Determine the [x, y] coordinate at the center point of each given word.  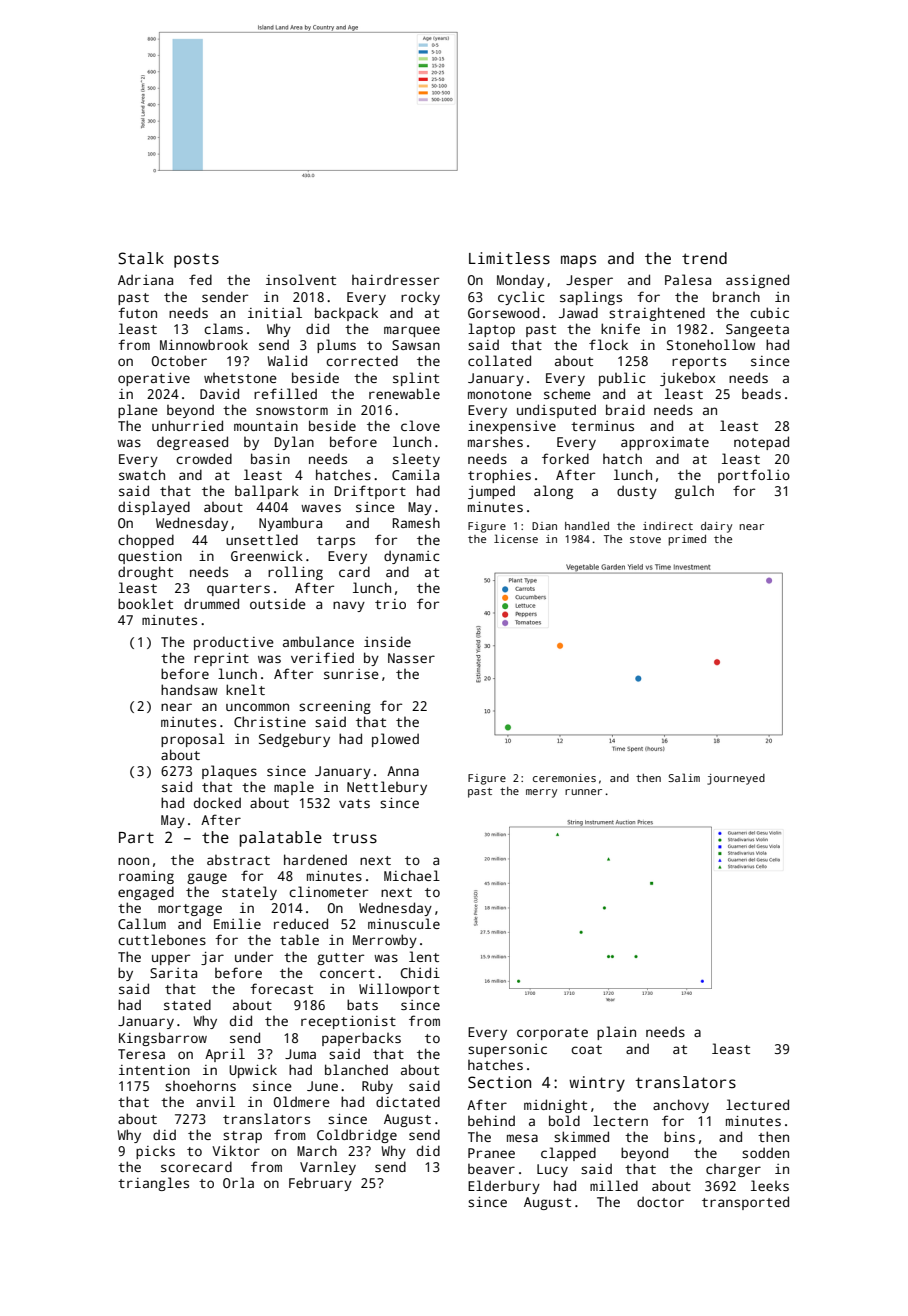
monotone [500, 394]
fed [200, 279]
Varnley [328, 1168]
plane [138, 411]
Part [136, 838]
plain [616, 1033]
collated [499, 360]
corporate [552, 1034]
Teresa [141, 1054]
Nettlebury [387, 788]
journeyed [736, 779]
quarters [238, 590]
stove [645, 539]
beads [761, 393]
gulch [694, 492]
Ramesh [416, 523]
